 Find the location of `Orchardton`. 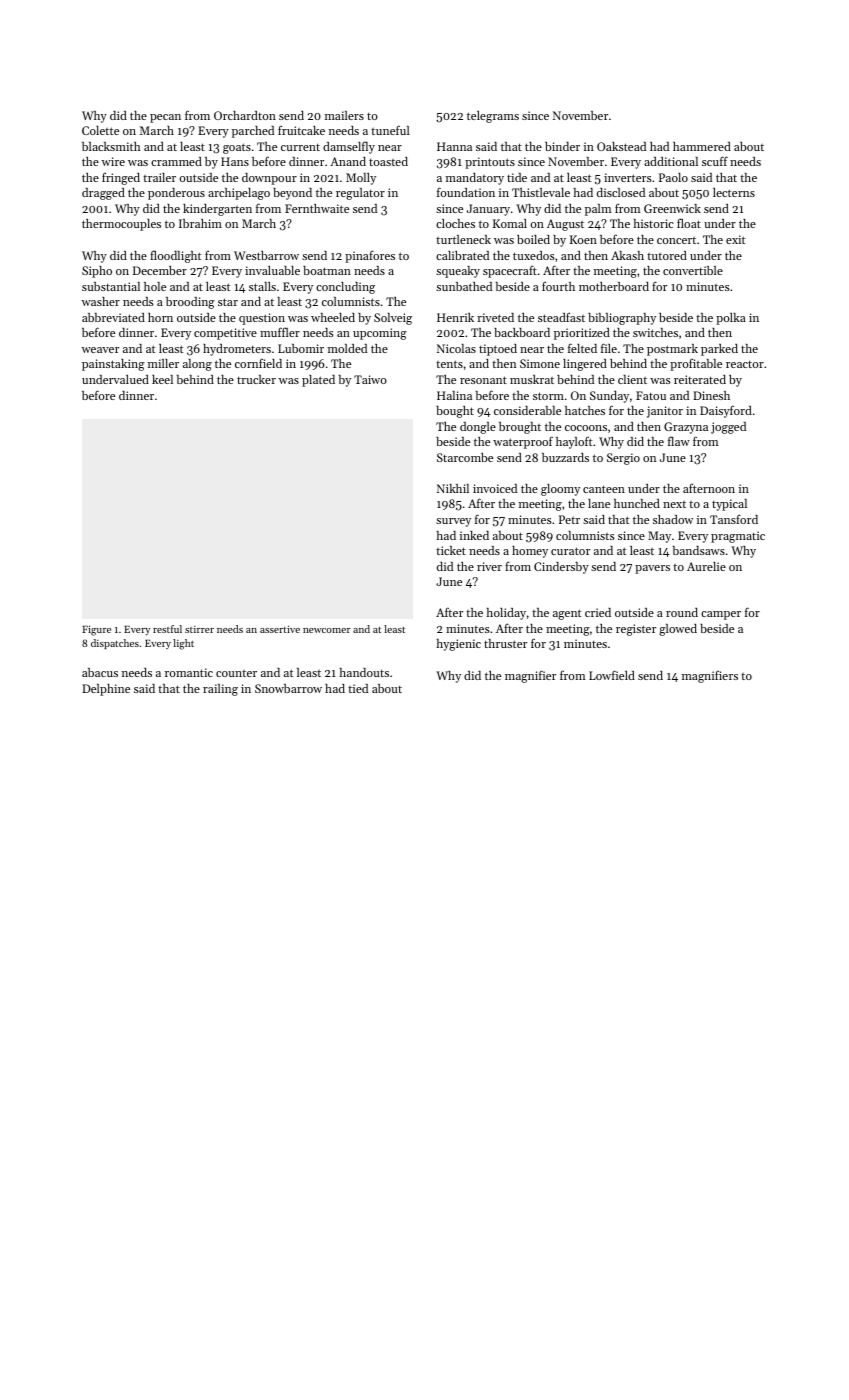

Orchardton is located at coordinates (245, 115).
